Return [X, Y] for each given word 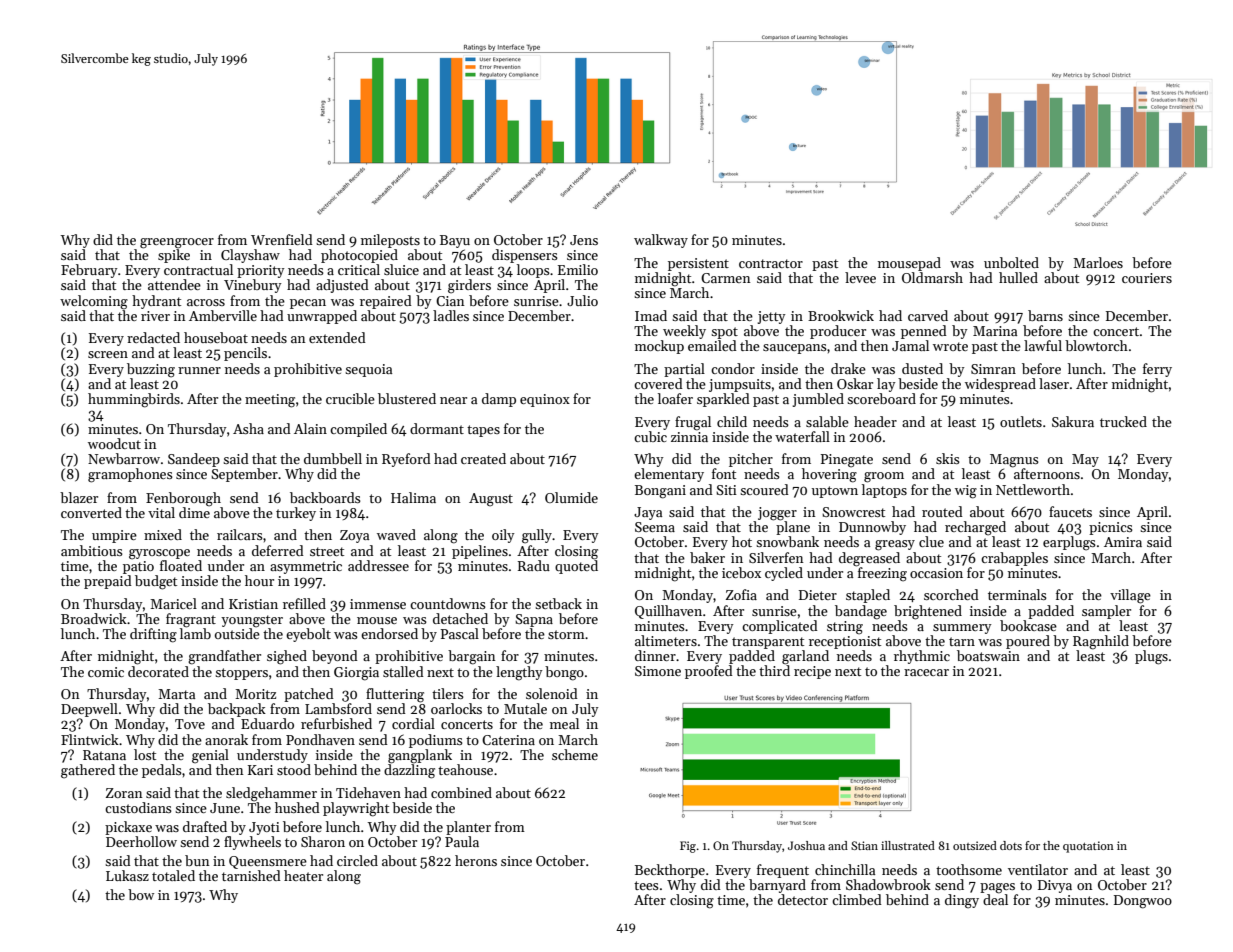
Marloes [1098, 262]
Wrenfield [282, 239]
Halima [413, 497]
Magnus [1014, 461]
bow [141, 894]
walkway [661, 241]
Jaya [648, 513]
